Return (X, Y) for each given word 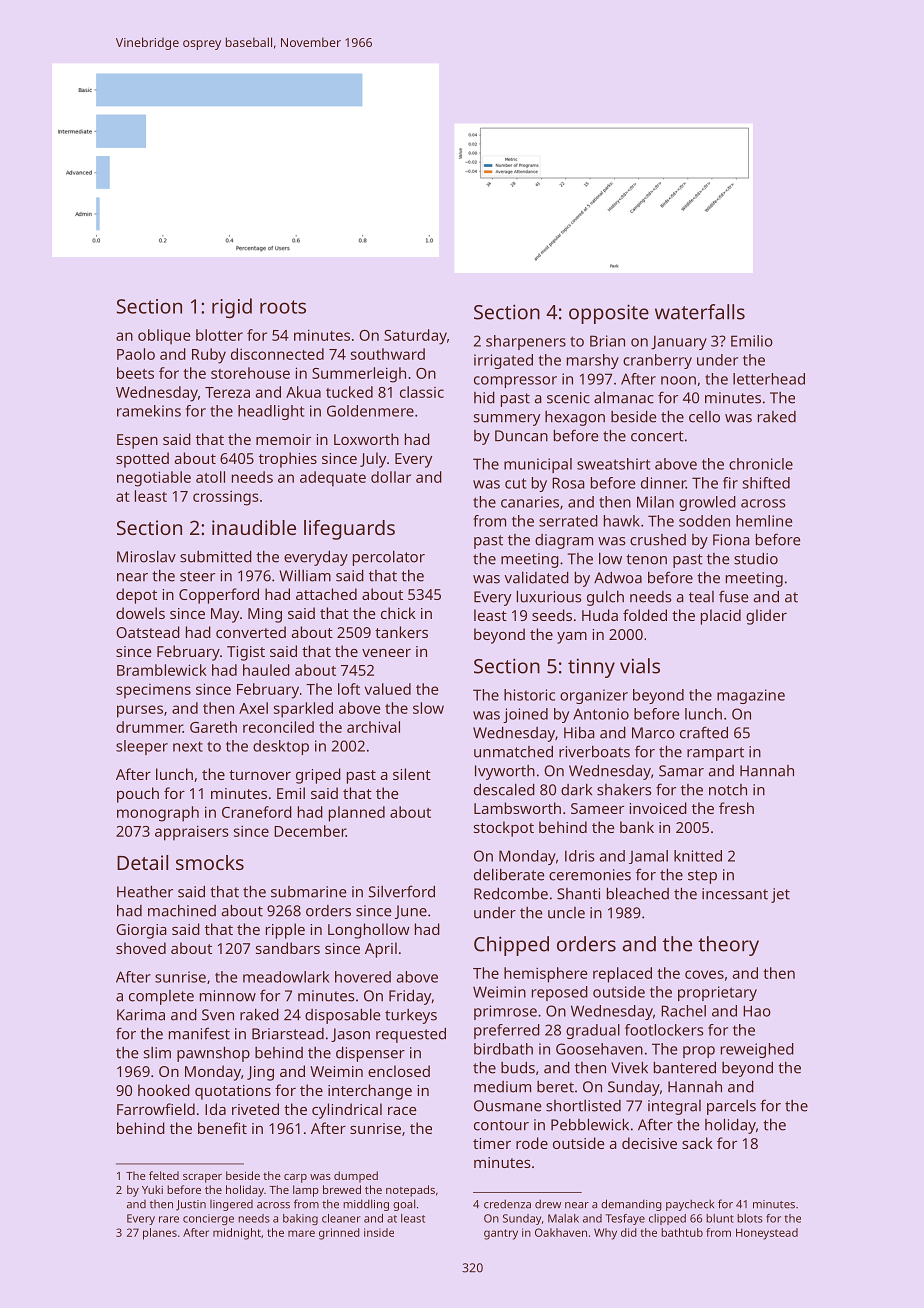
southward (388, 354)
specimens (153, 691)
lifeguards (349, 530)
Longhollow (369, 931)
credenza (507, 1204)
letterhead (769, 379)
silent (412, 774)
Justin (191, 1205)
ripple (285, 931)
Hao (757, 1011)
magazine (751, 696)
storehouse (250, 373)
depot (136, 596)
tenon (646, 559)
